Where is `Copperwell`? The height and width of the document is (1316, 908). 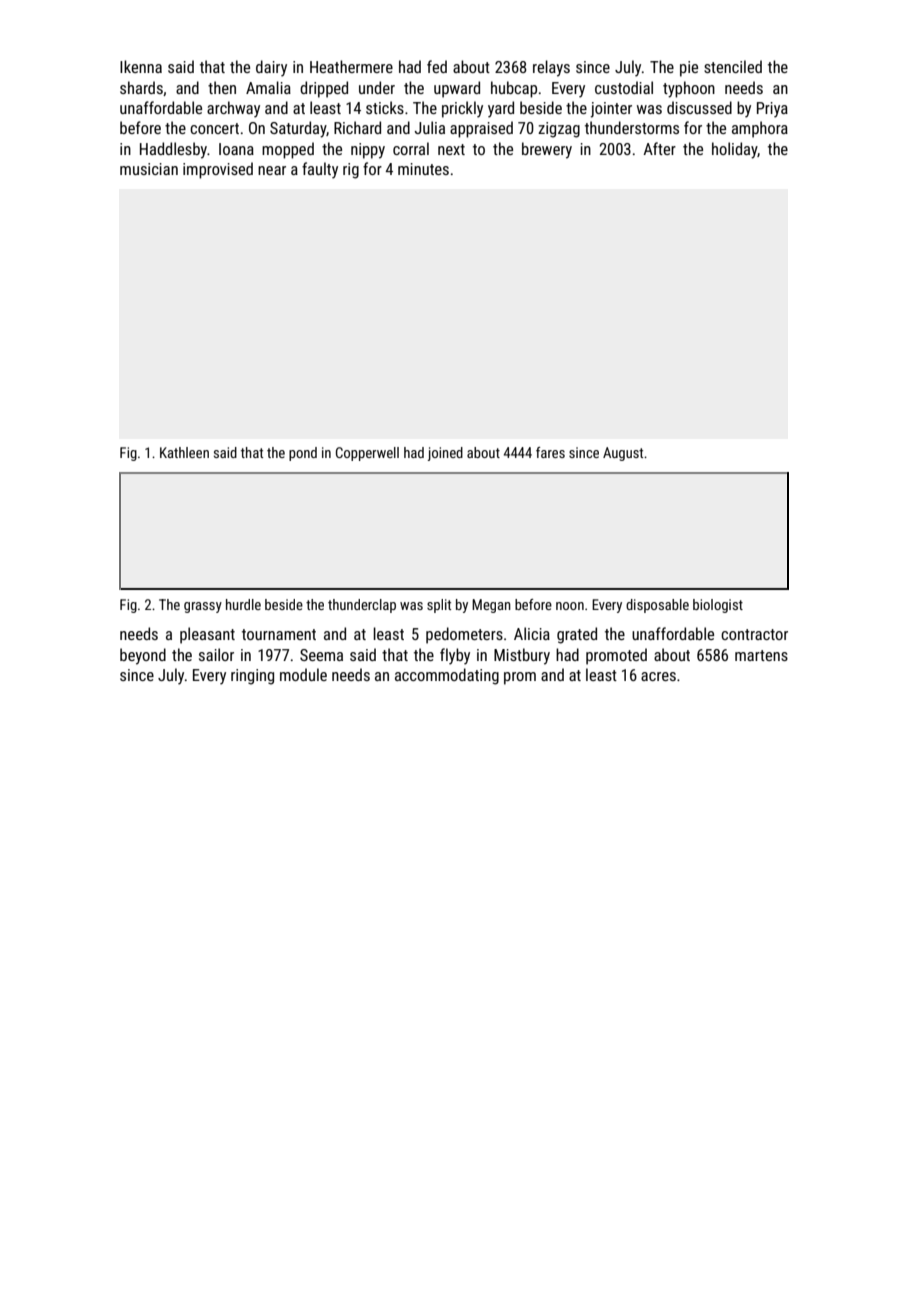 Copperwell is located at coordinates (367, 454).
